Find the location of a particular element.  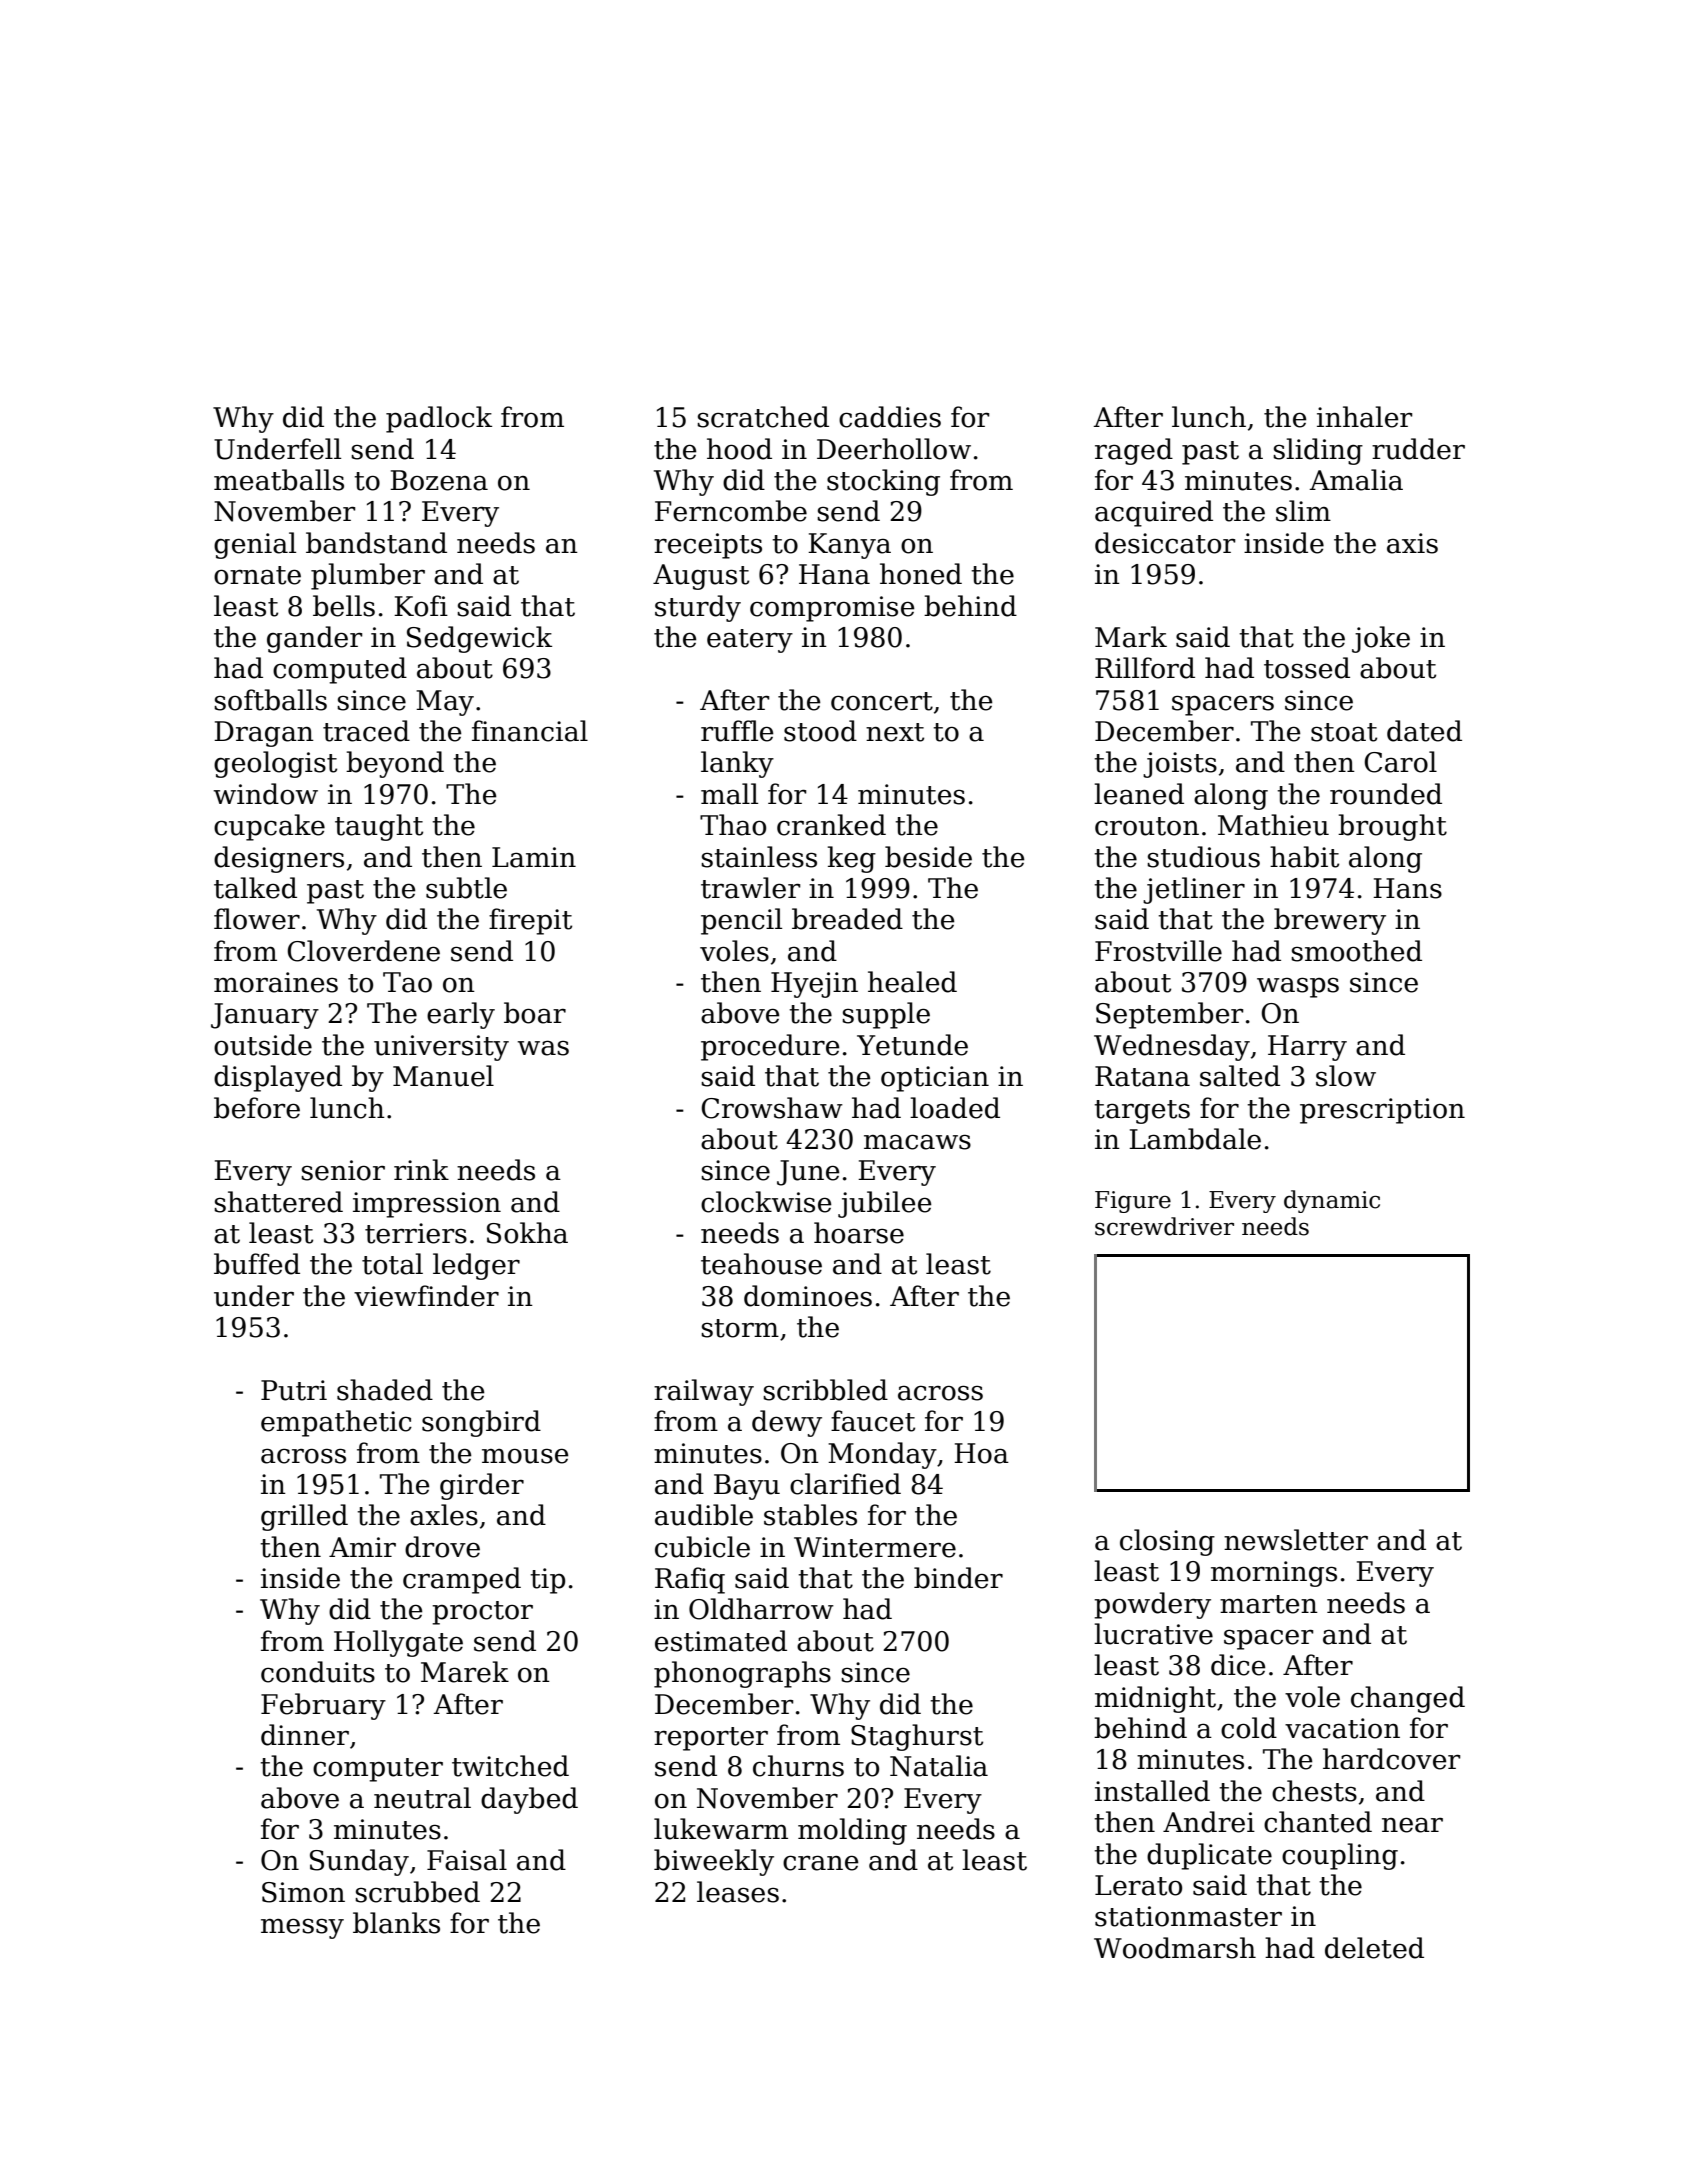

teahouse is located at coordinates (761, 1264).
